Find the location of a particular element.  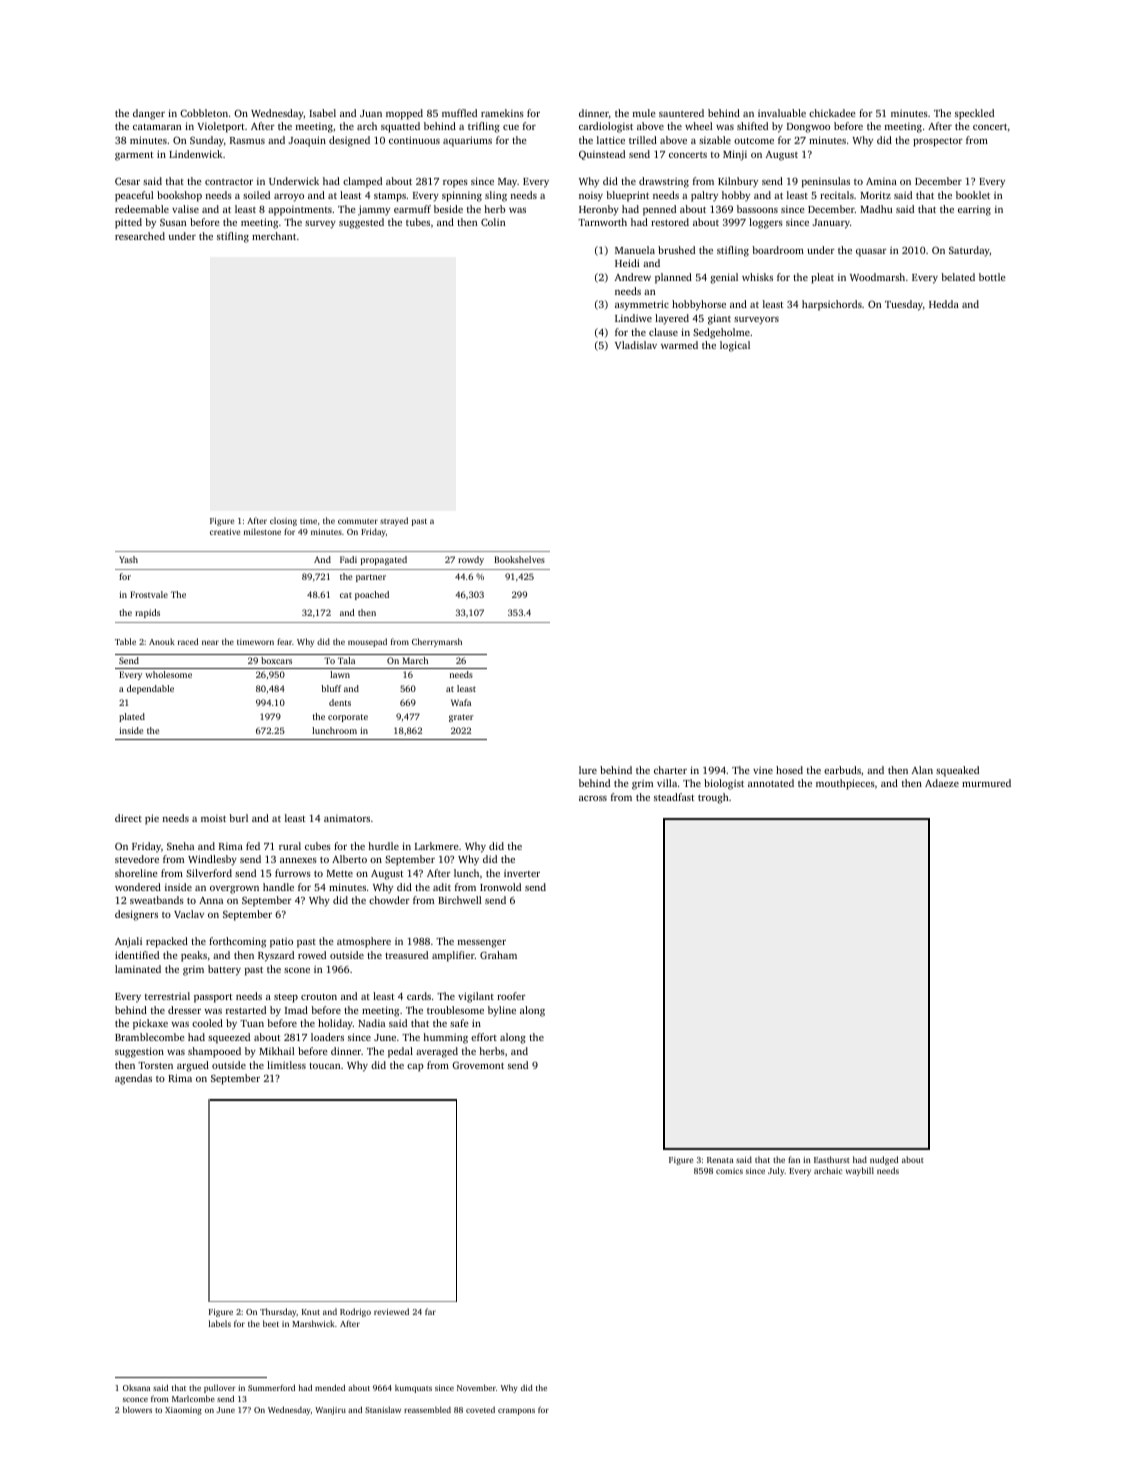

plated is located at coordinates (132, 717).
